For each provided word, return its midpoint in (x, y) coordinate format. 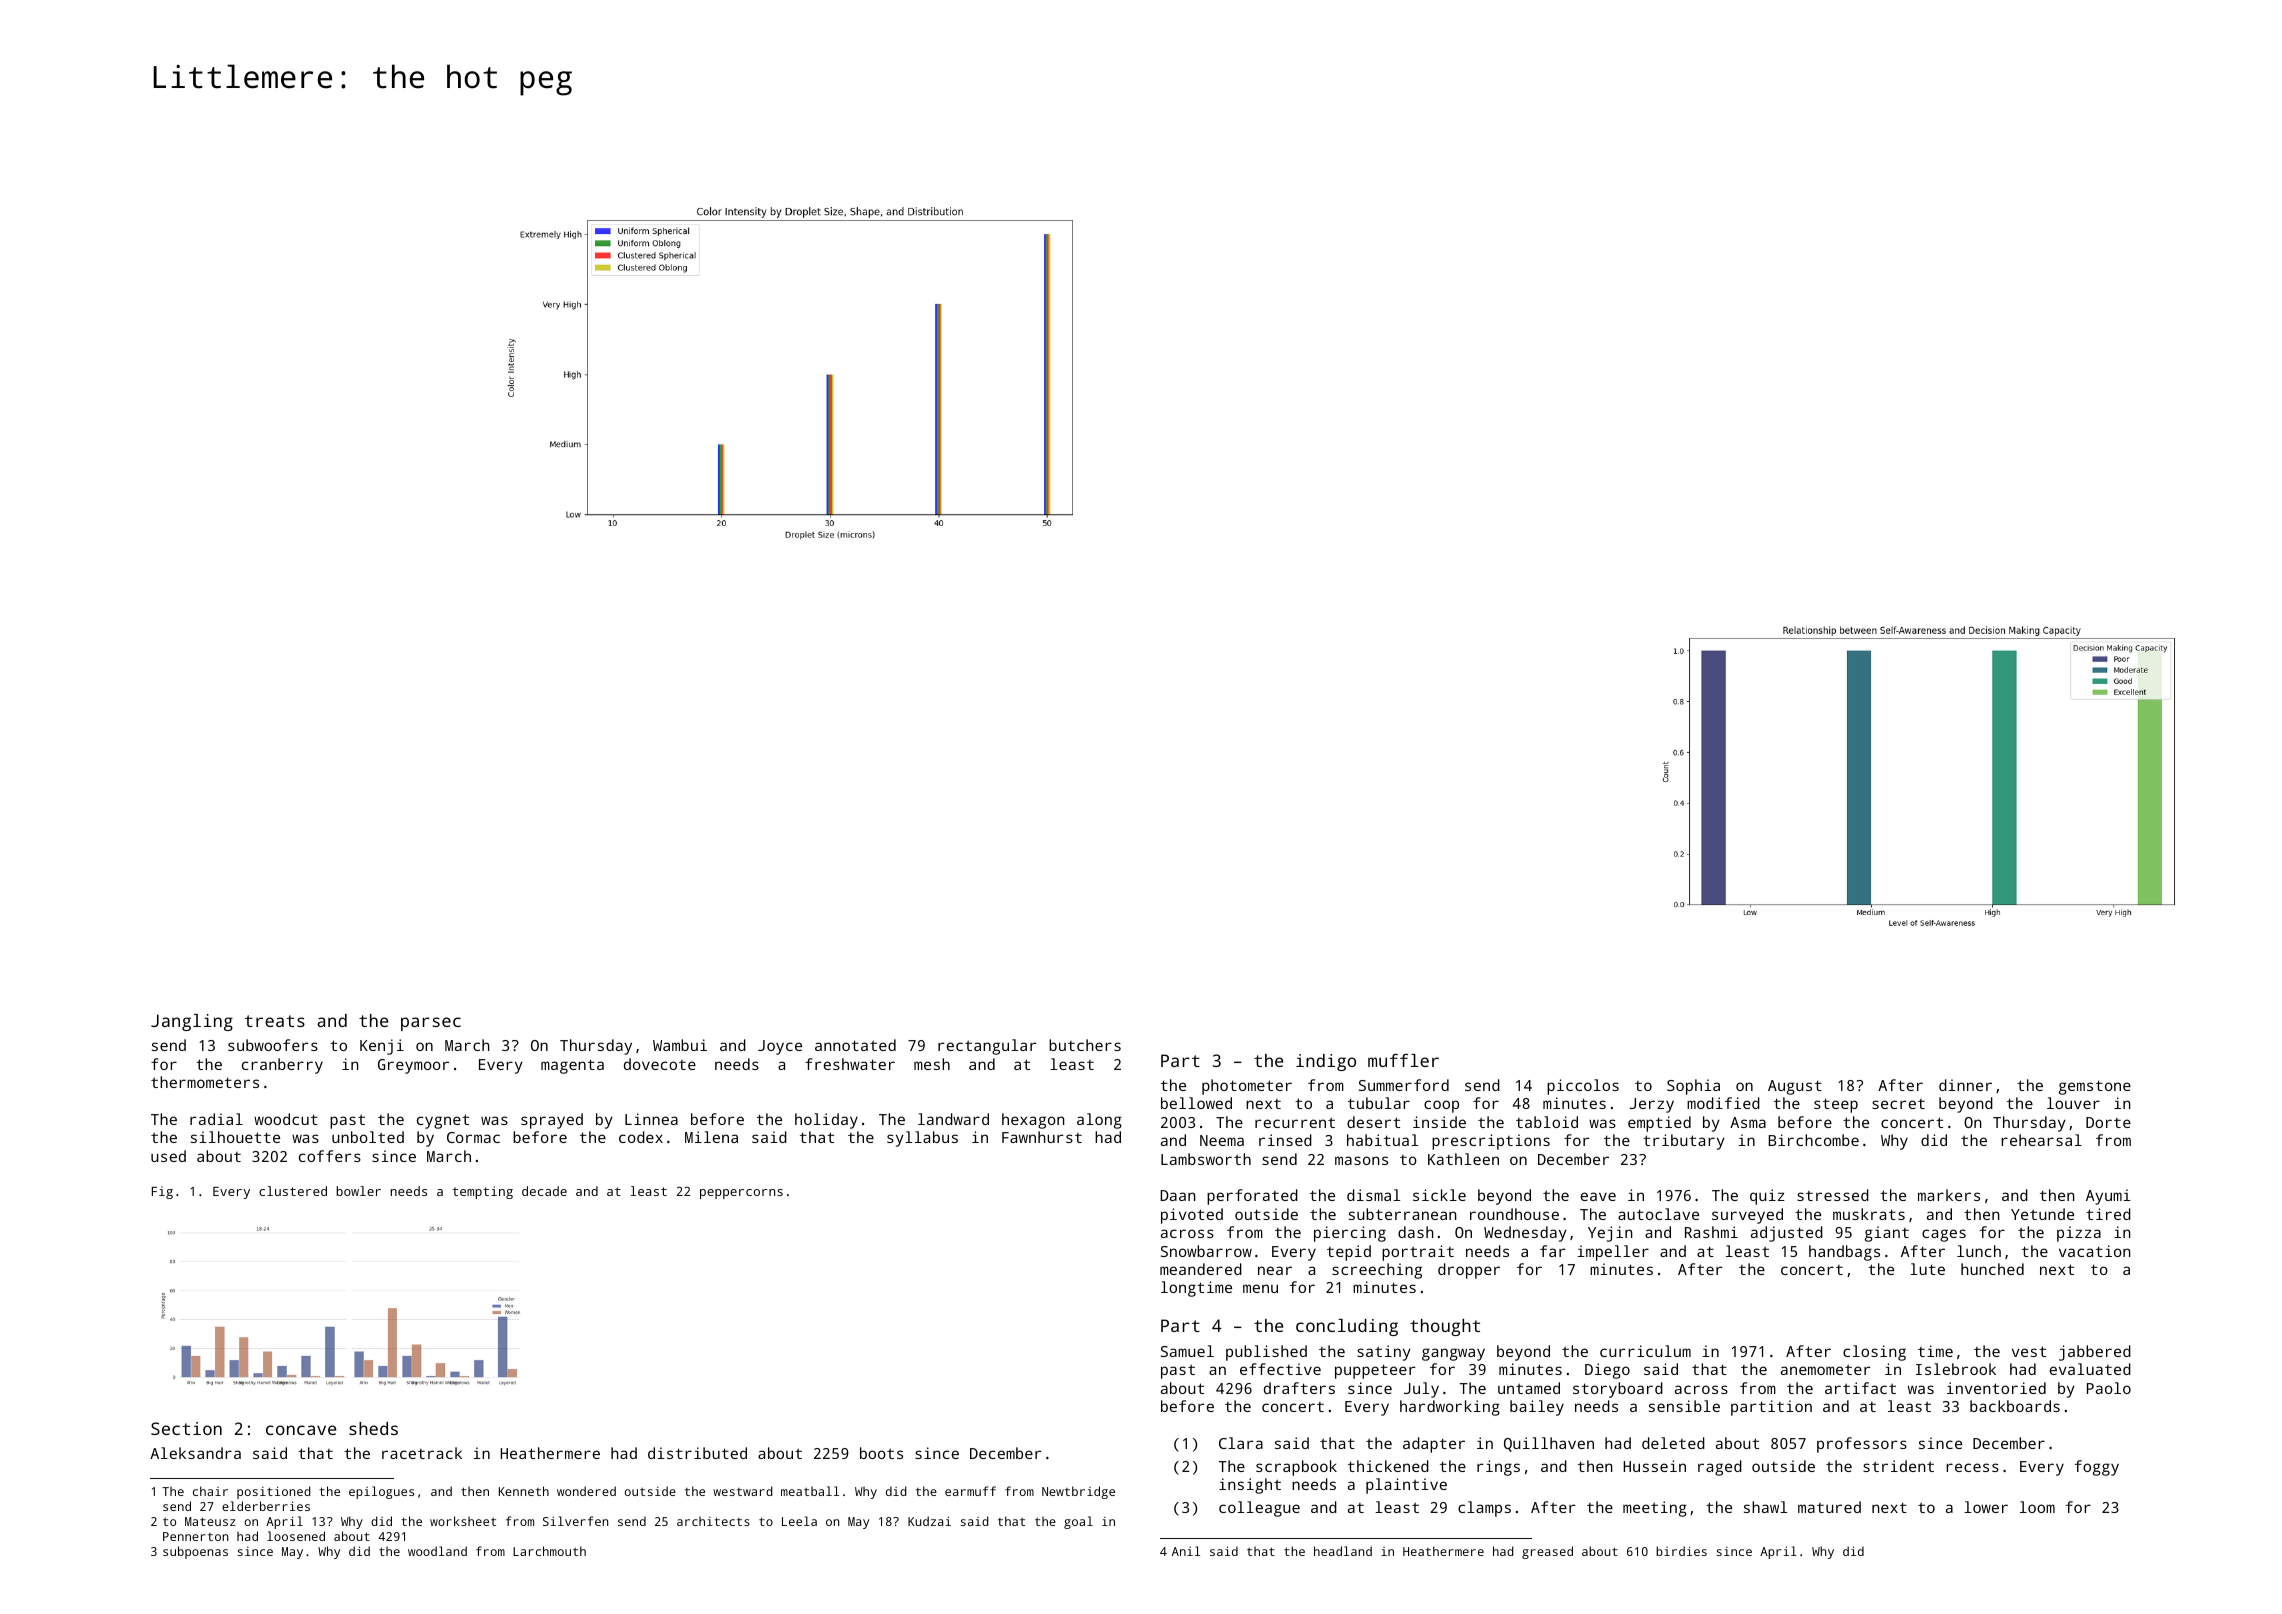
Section (186, 1428)
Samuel (1187, 1351)
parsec (431, 1024)
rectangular (987, 1047)
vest (2029, 1351)
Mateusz (210, 1521)
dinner (1965, 1085)
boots (881, 1453)
